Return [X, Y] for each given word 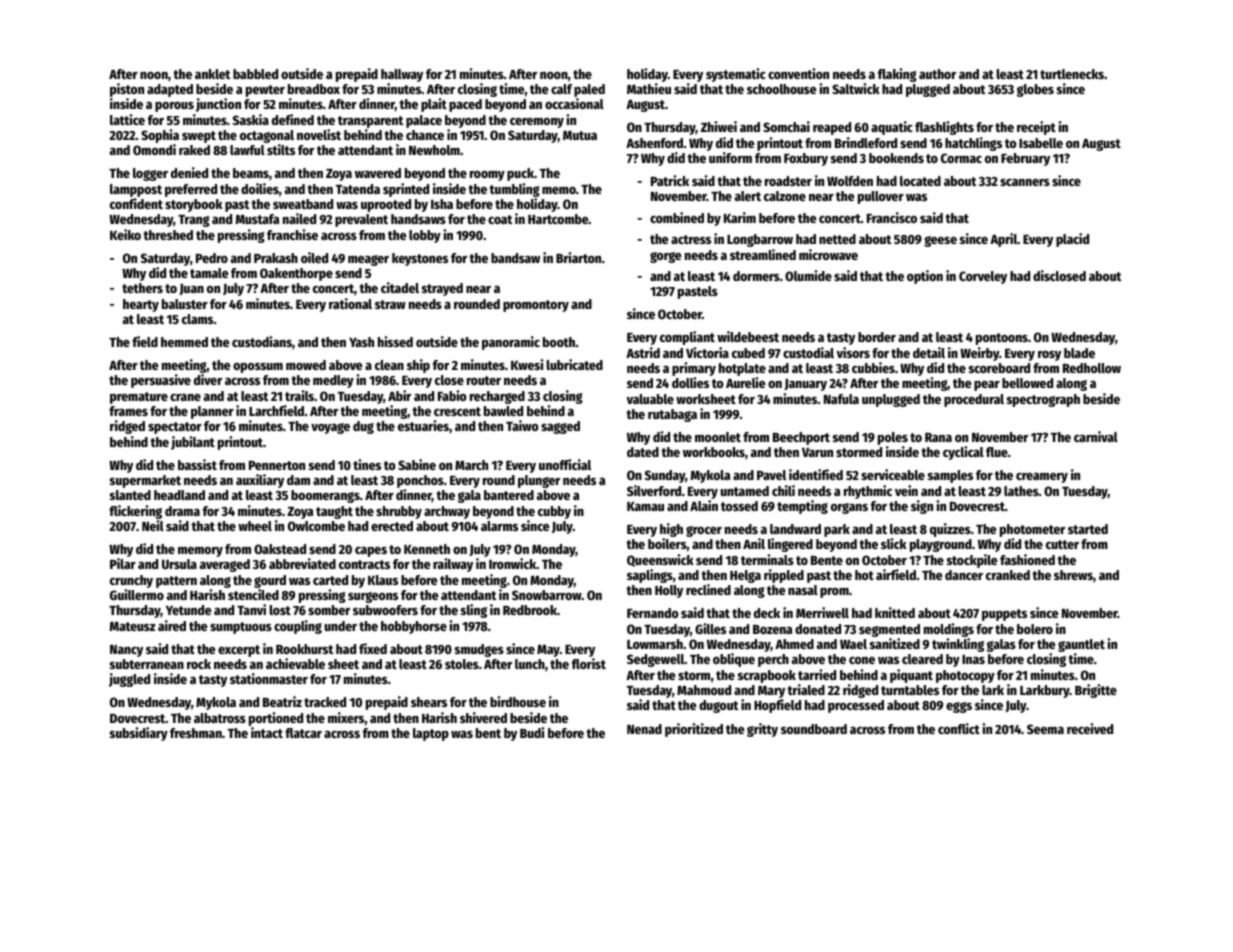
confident [136, 203]
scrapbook [767, 676]
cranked [1008, 575]
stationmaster [269, 678]
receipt [1036, 128]
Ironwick [513, 563]
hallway [402, 75]
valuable [650, 399]
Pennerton [277, 465]
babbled [255, 74]
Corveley [983, 277]
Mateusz [132, 626]
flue [997, 452]
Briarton [578, 257]
